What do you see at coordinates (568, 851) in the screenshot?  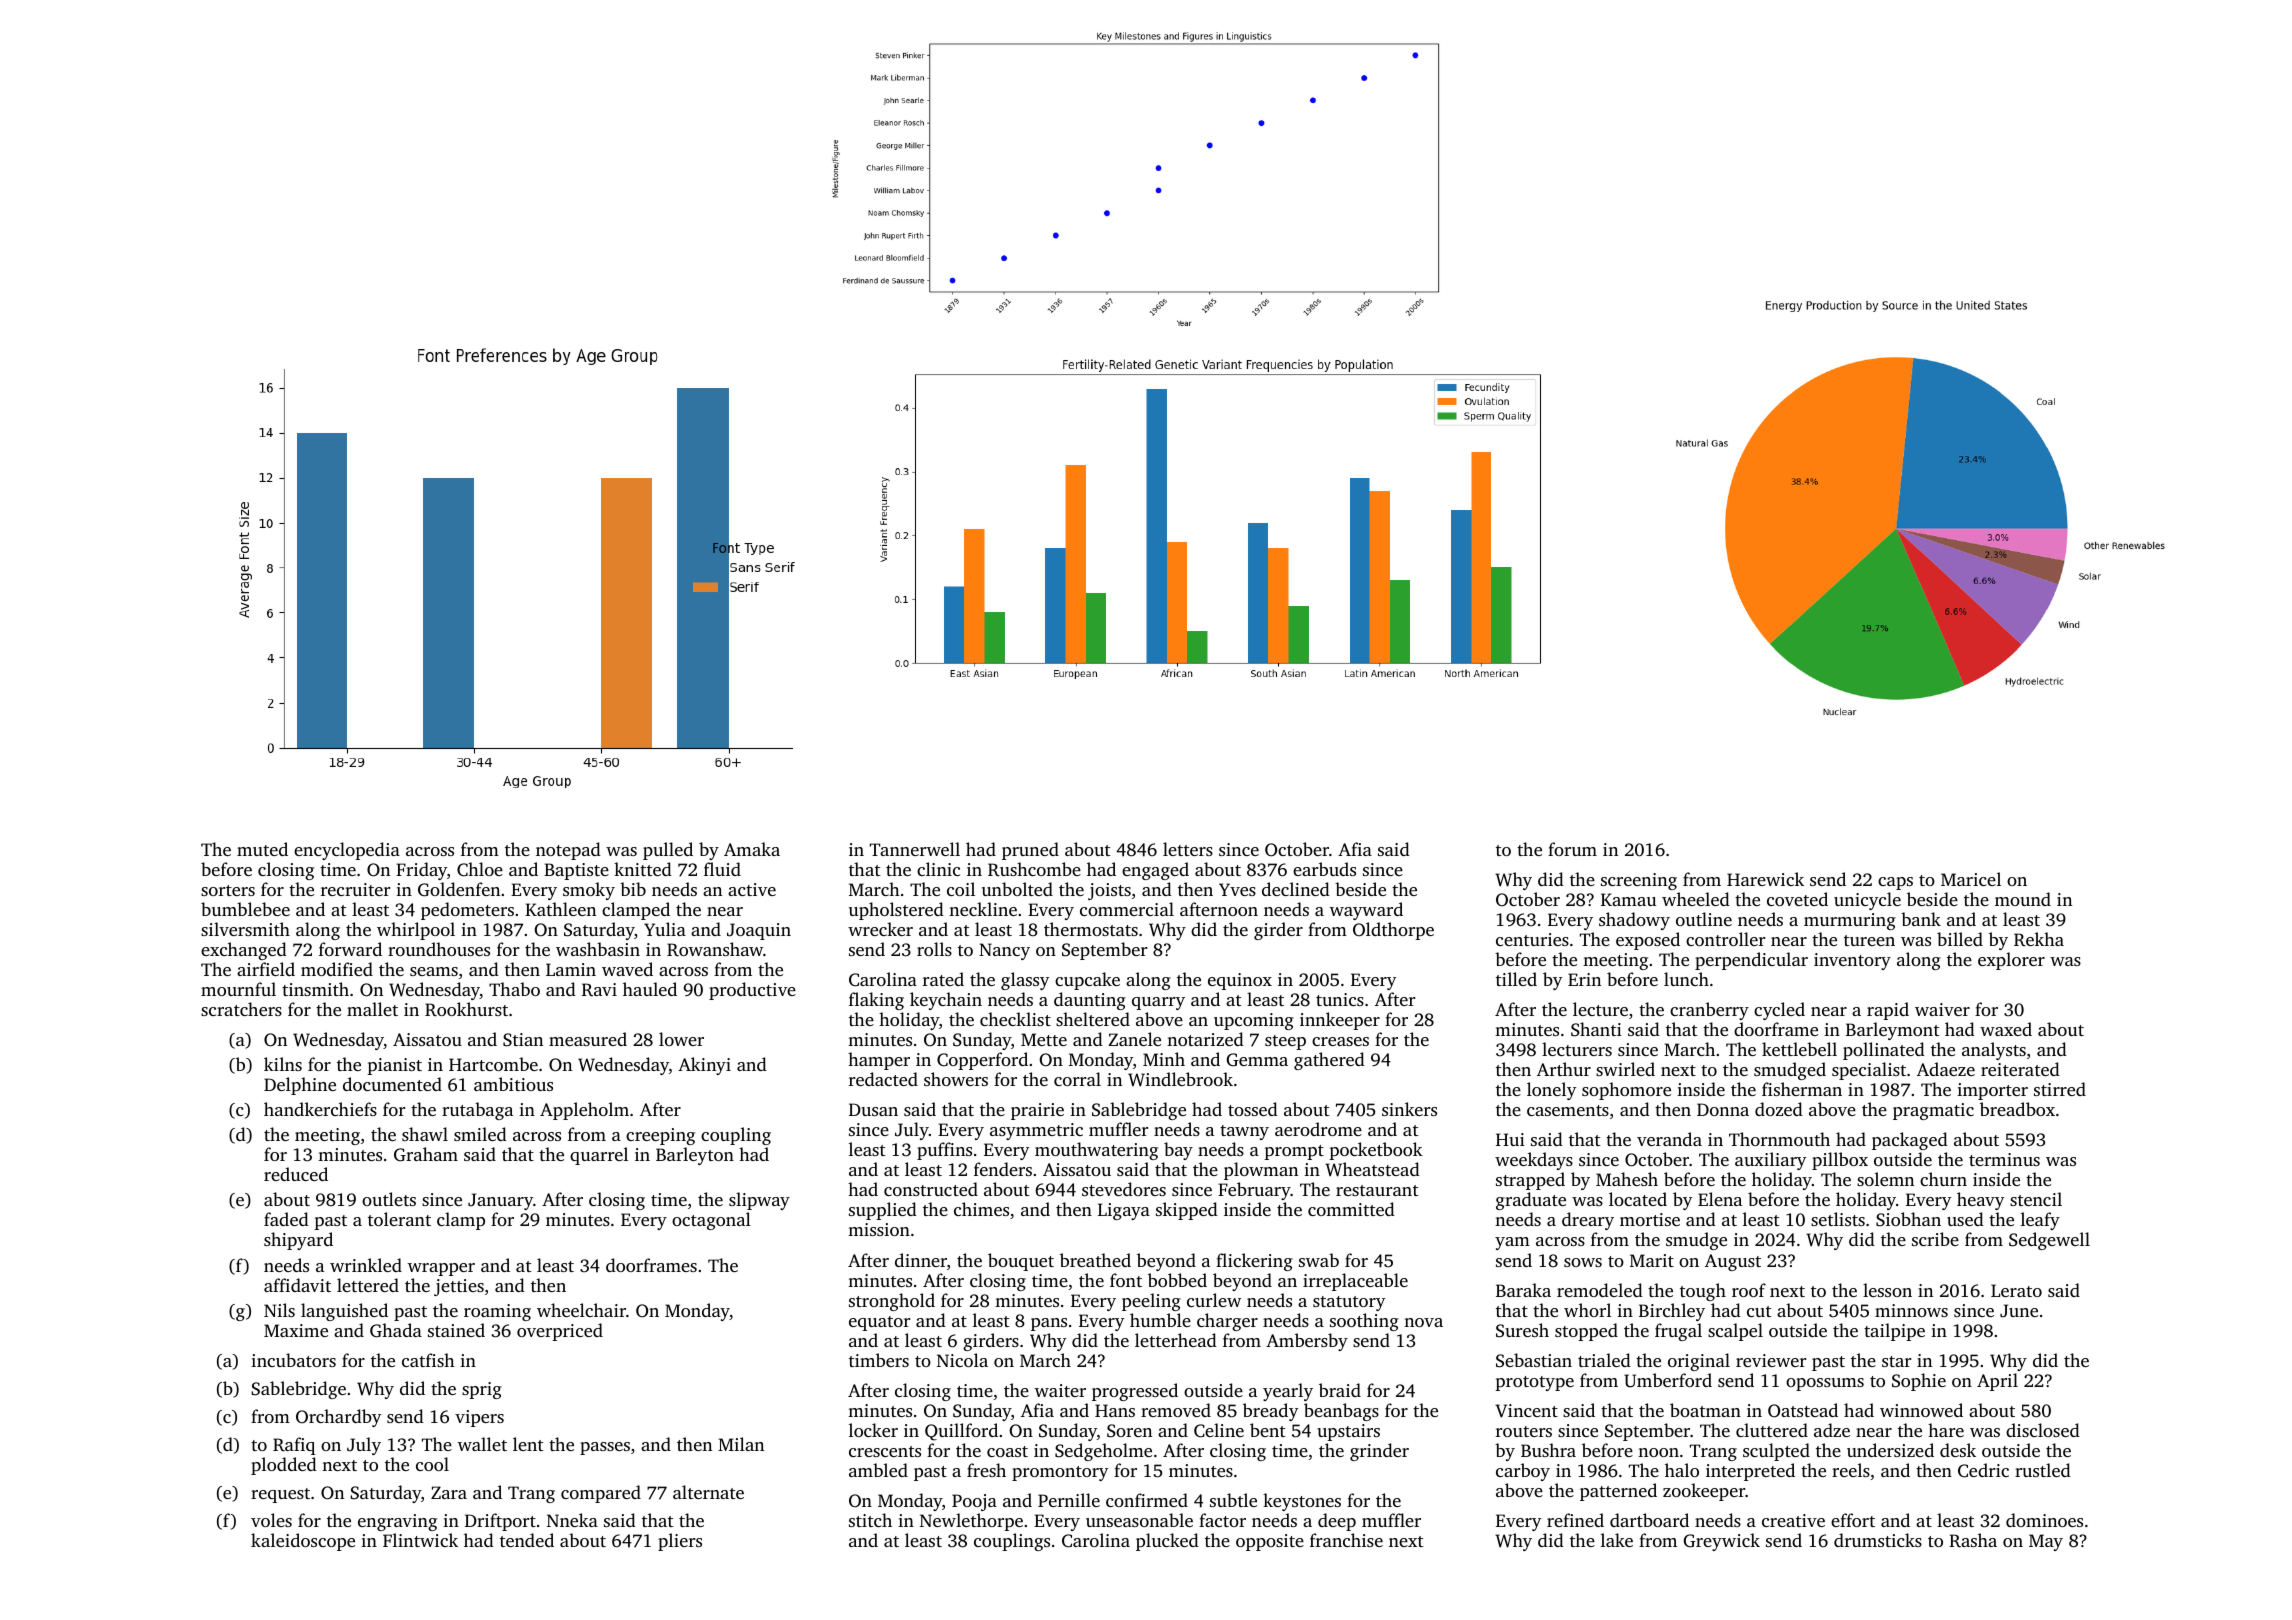 I see `notepad` at bounding box center [568, 851].
